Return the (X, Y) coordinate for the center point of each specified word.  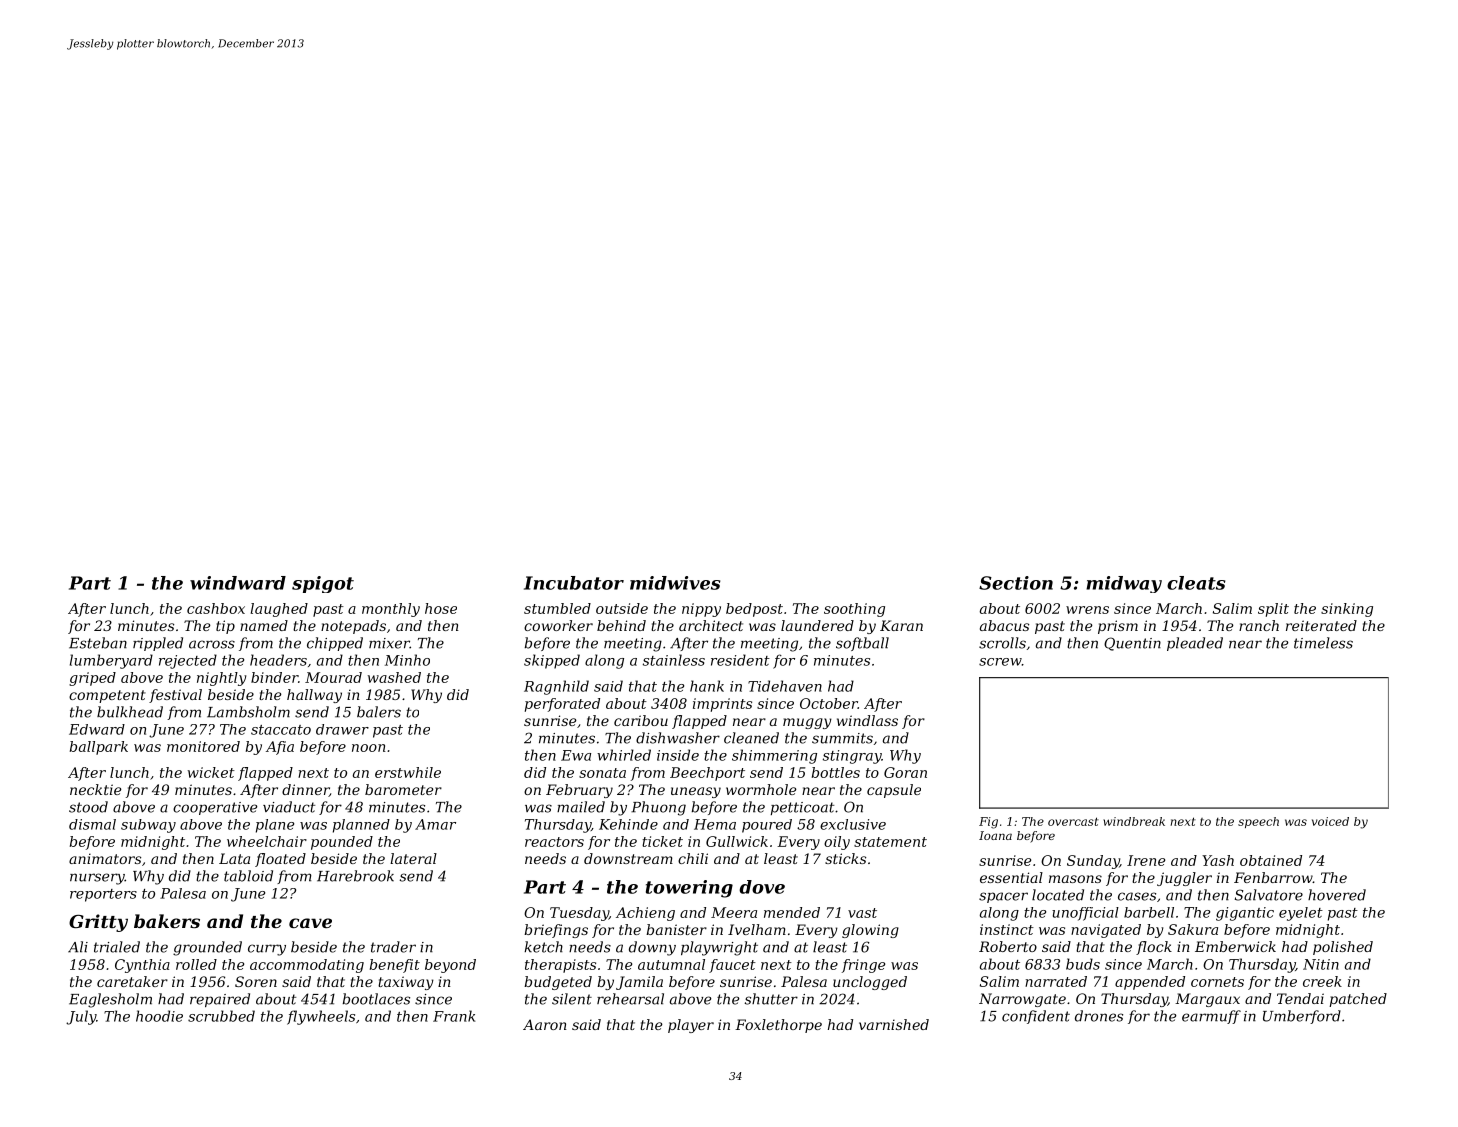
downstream (628, 858)
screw (1000, 662)
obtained (1271, 860)
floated (280, 860)
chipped (335, 644)
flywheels (321, 1017)
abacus (1004, 625)
